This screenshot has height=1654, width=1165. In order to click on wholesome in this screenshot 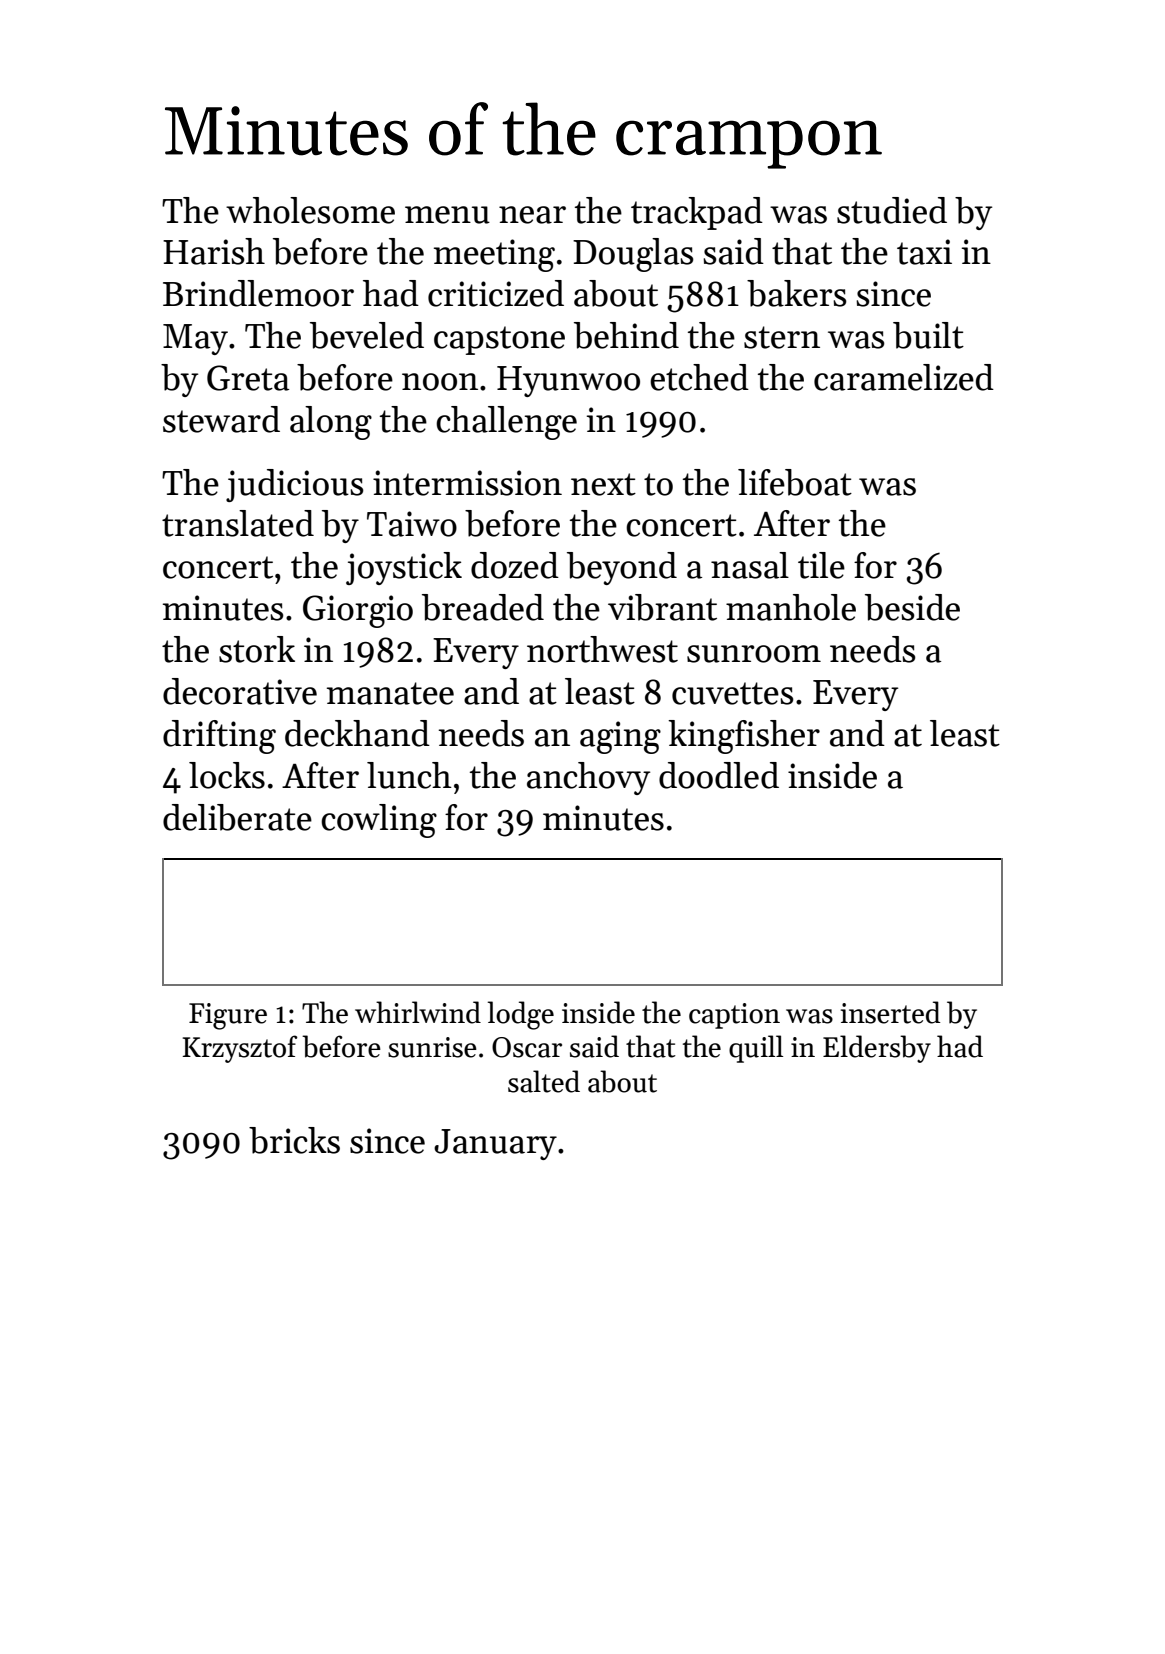, I will do `click(310, 210)`.
